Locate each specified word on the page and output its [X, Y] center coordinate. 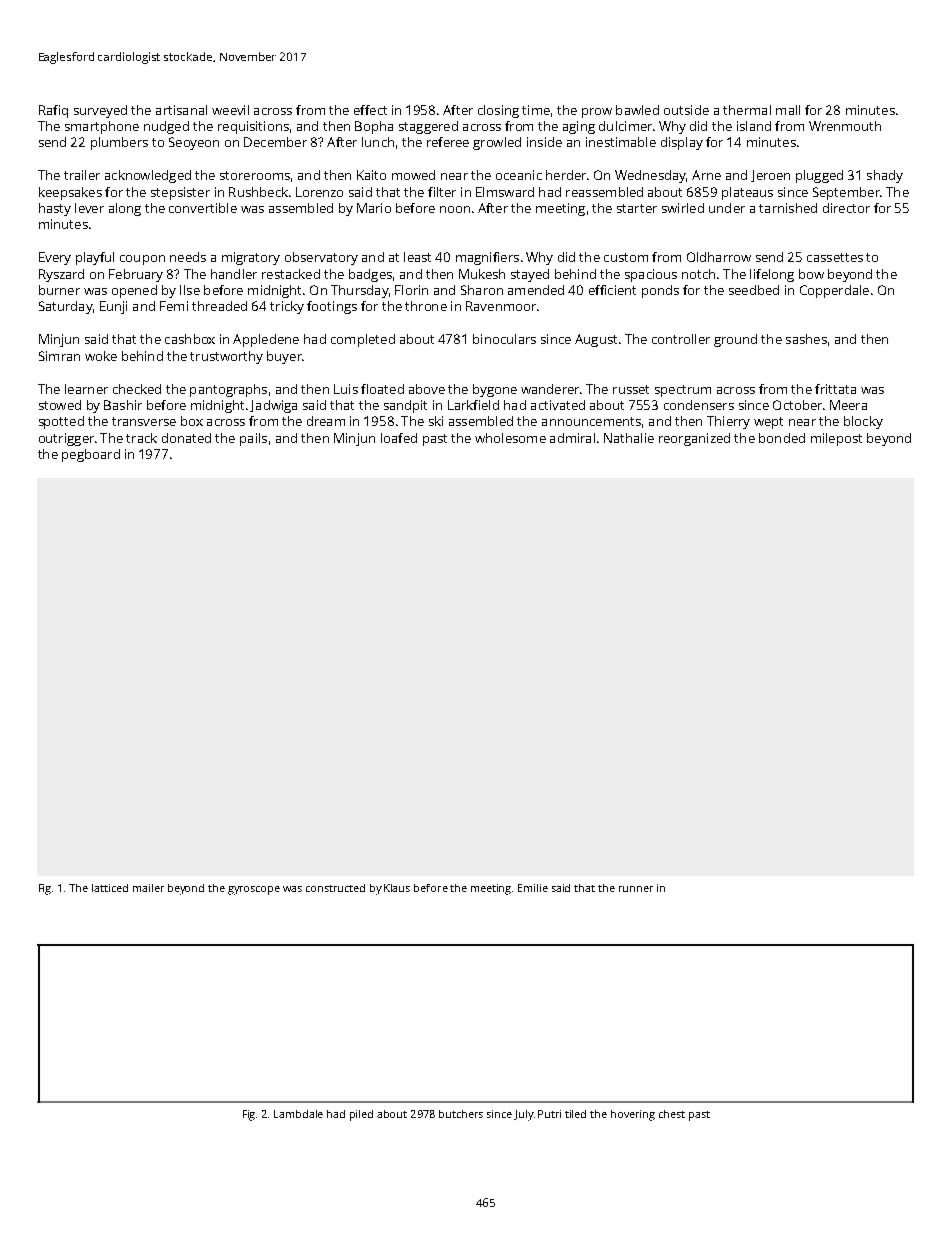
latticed [110, 888]
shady [885, 176]
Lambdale [298, 1114]
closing [498, 111]
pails [253, 439]
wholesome [510, 438]
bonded [782, 438]
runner [636, 889]
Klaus [397, 888]
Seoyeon [194, 143]
